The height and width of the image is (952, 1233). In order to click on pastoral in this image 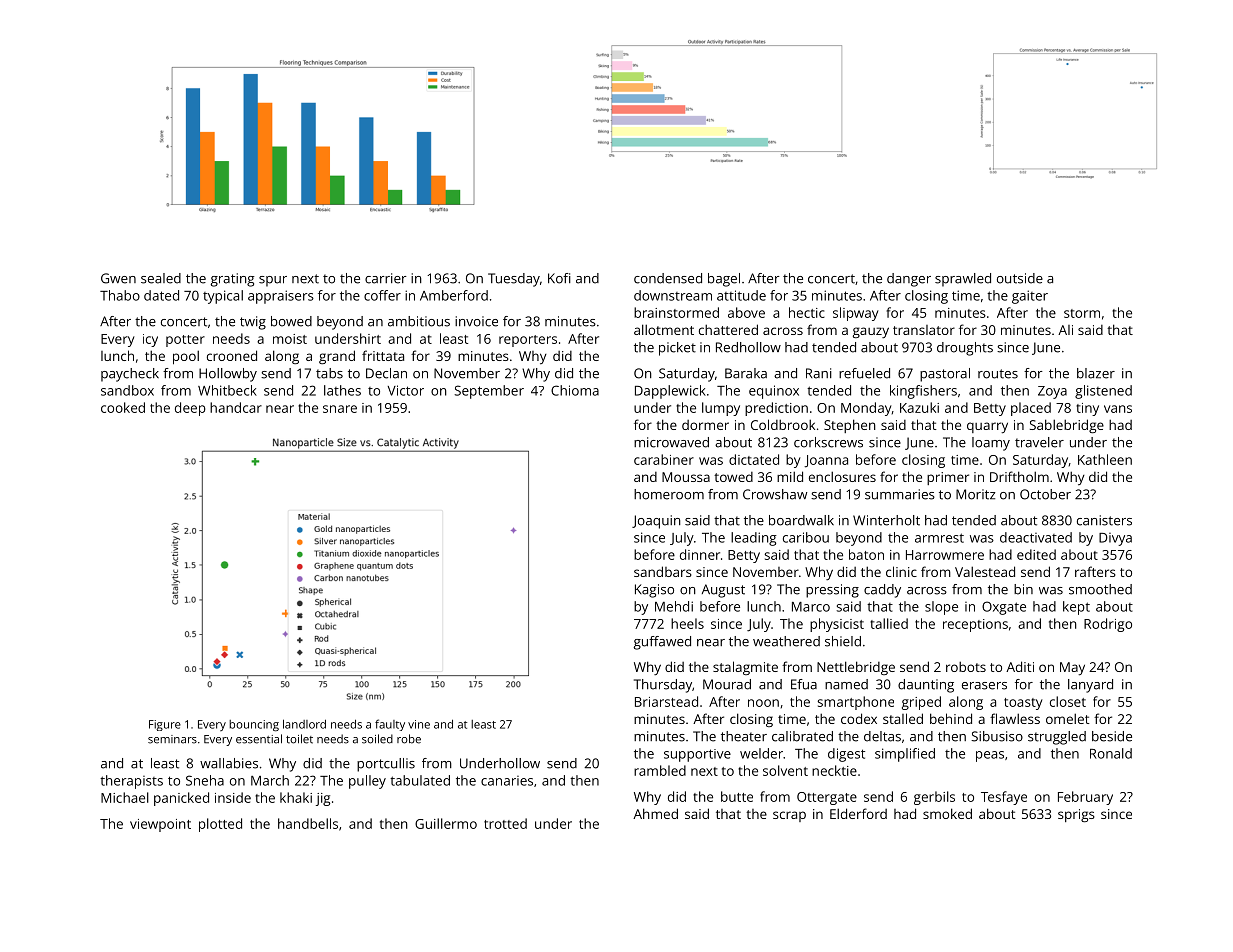, I will do `click(945, 375)`.
